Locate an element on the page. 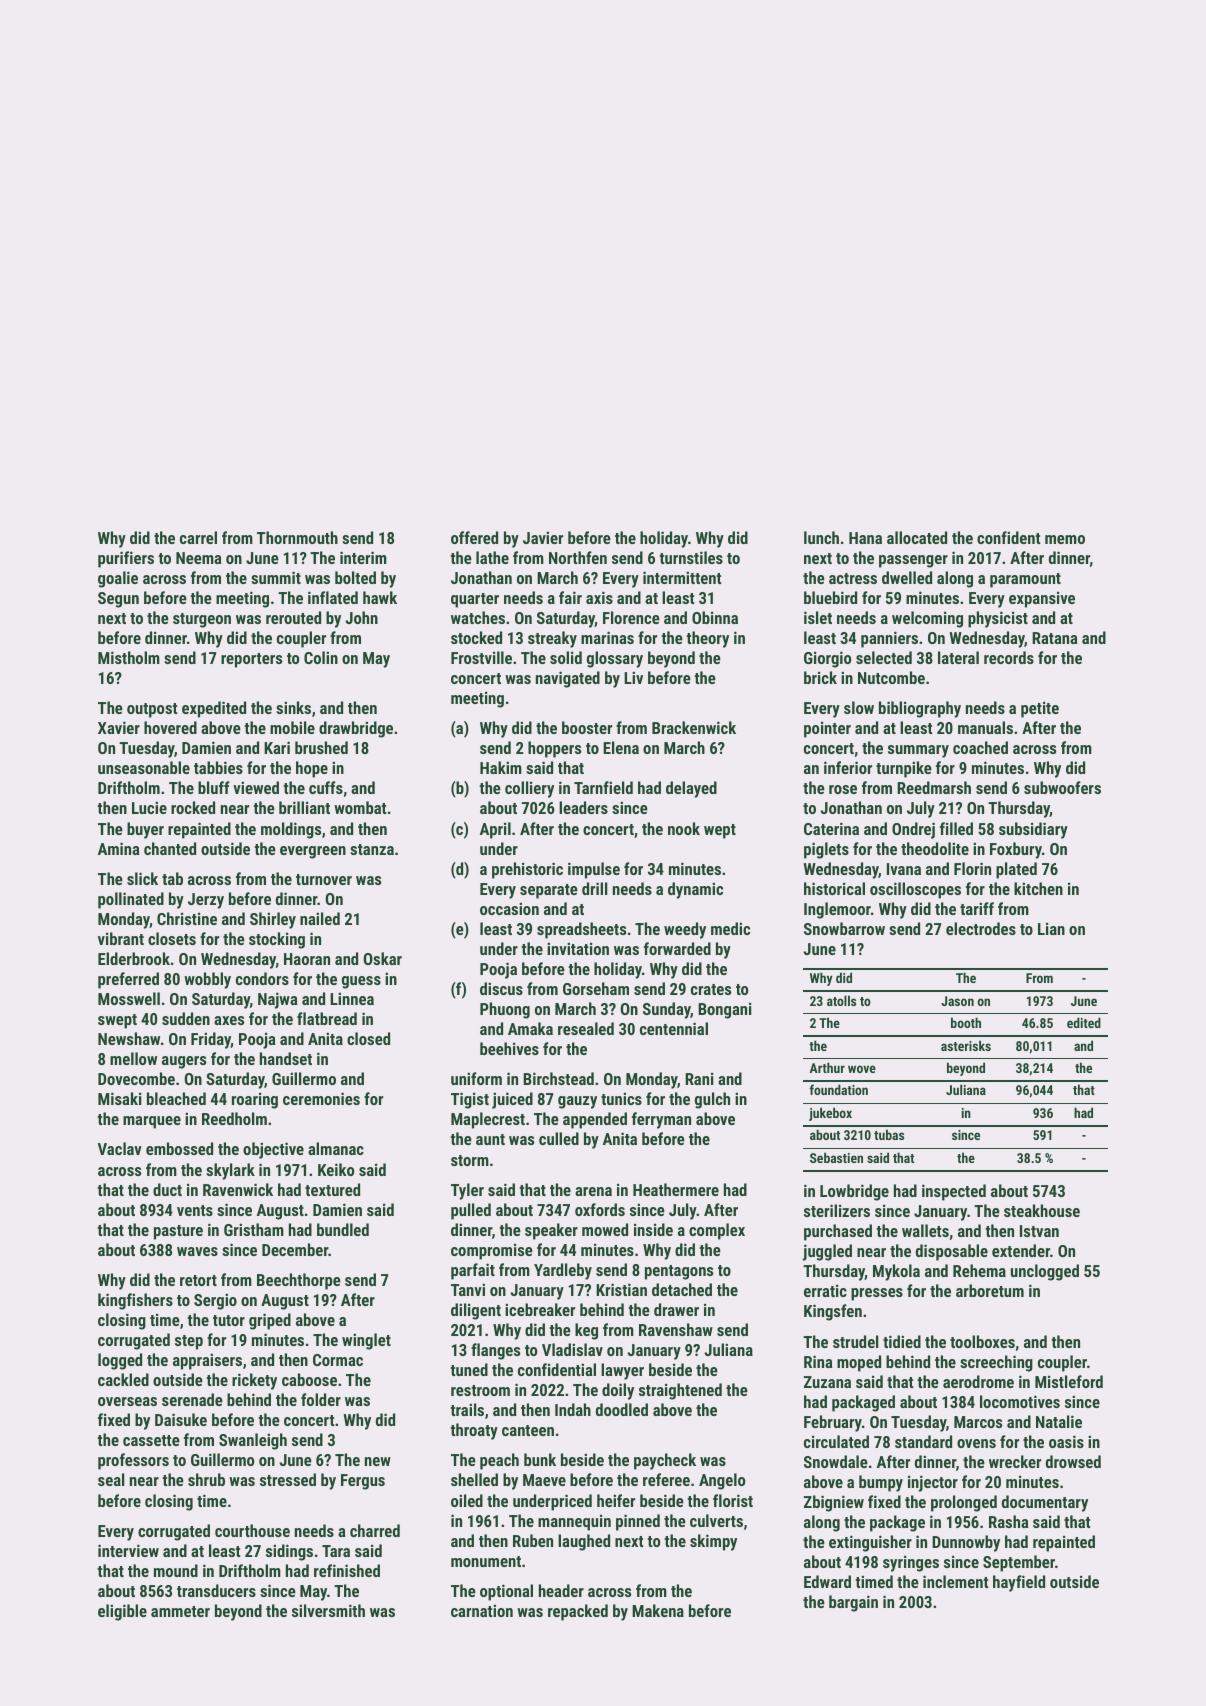 The width and height of the page is (1206, 1706). silversmith is located at coordinates (328, 1610).
